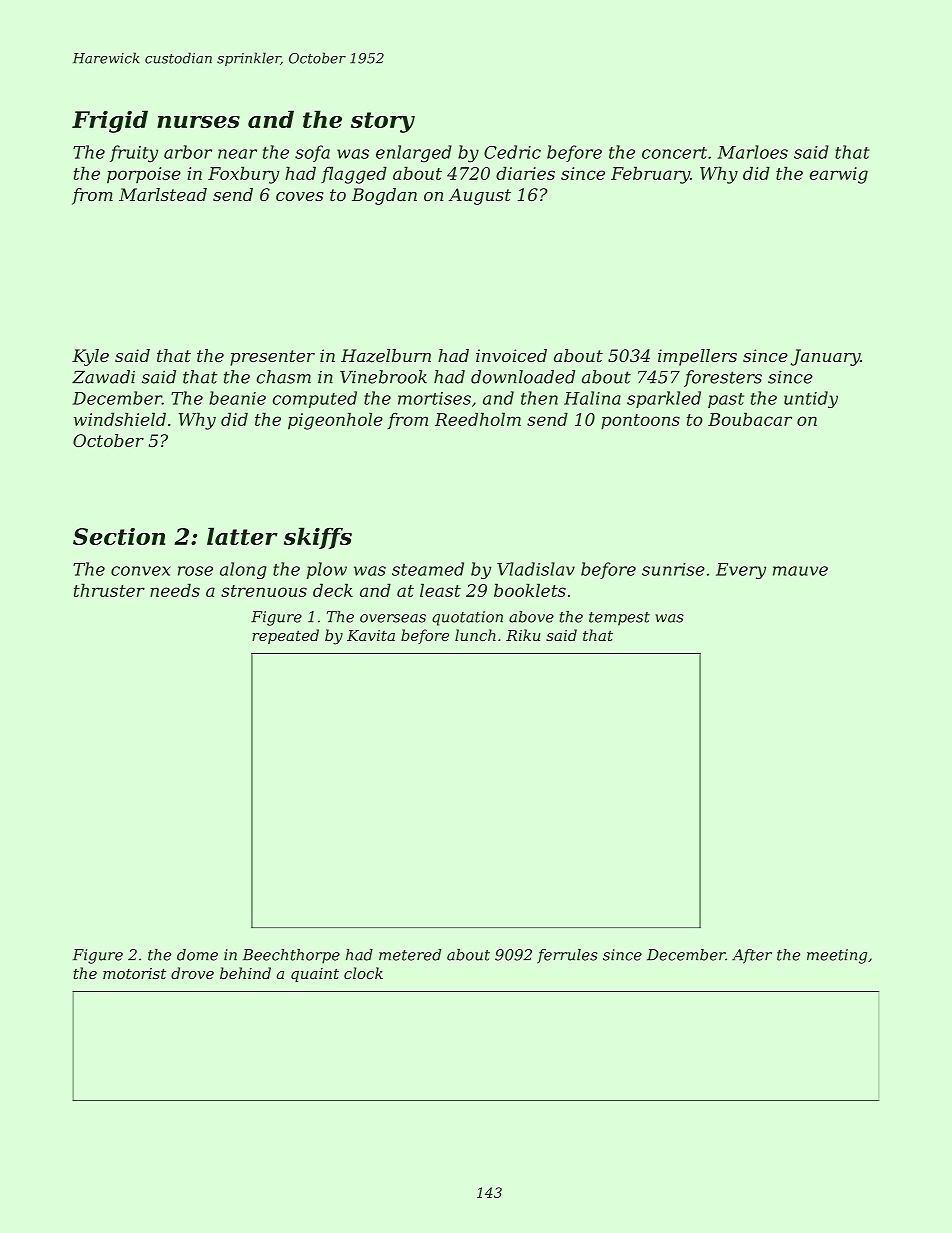 The width and height of the image is (952, 1233). Describe the element at coordinates (512, 152) in the image. I see `Cedric` at that location.
